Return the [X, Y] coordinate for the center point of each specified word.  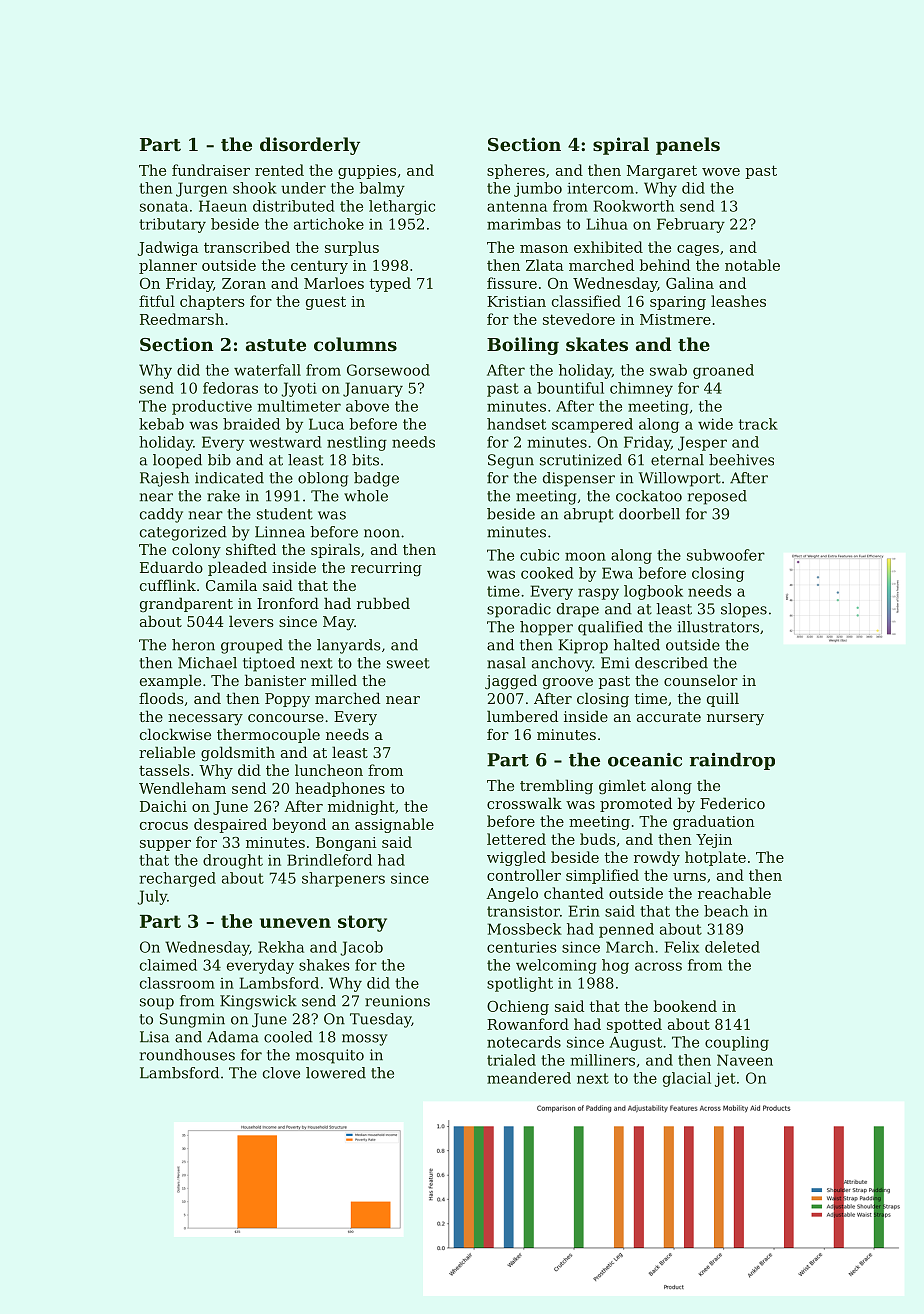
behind [665, 265]
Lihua [607, 224]
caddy [161, 515]
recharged [177, 879]
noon [382, 533]
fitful [157, 301]
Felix [682, 947]
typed [390, 284]
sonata [164, 206]
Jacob [362, 948]
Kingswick [258, 1002]
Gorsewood [388, 370]
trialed [511, 1060]
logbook [653, 592]
